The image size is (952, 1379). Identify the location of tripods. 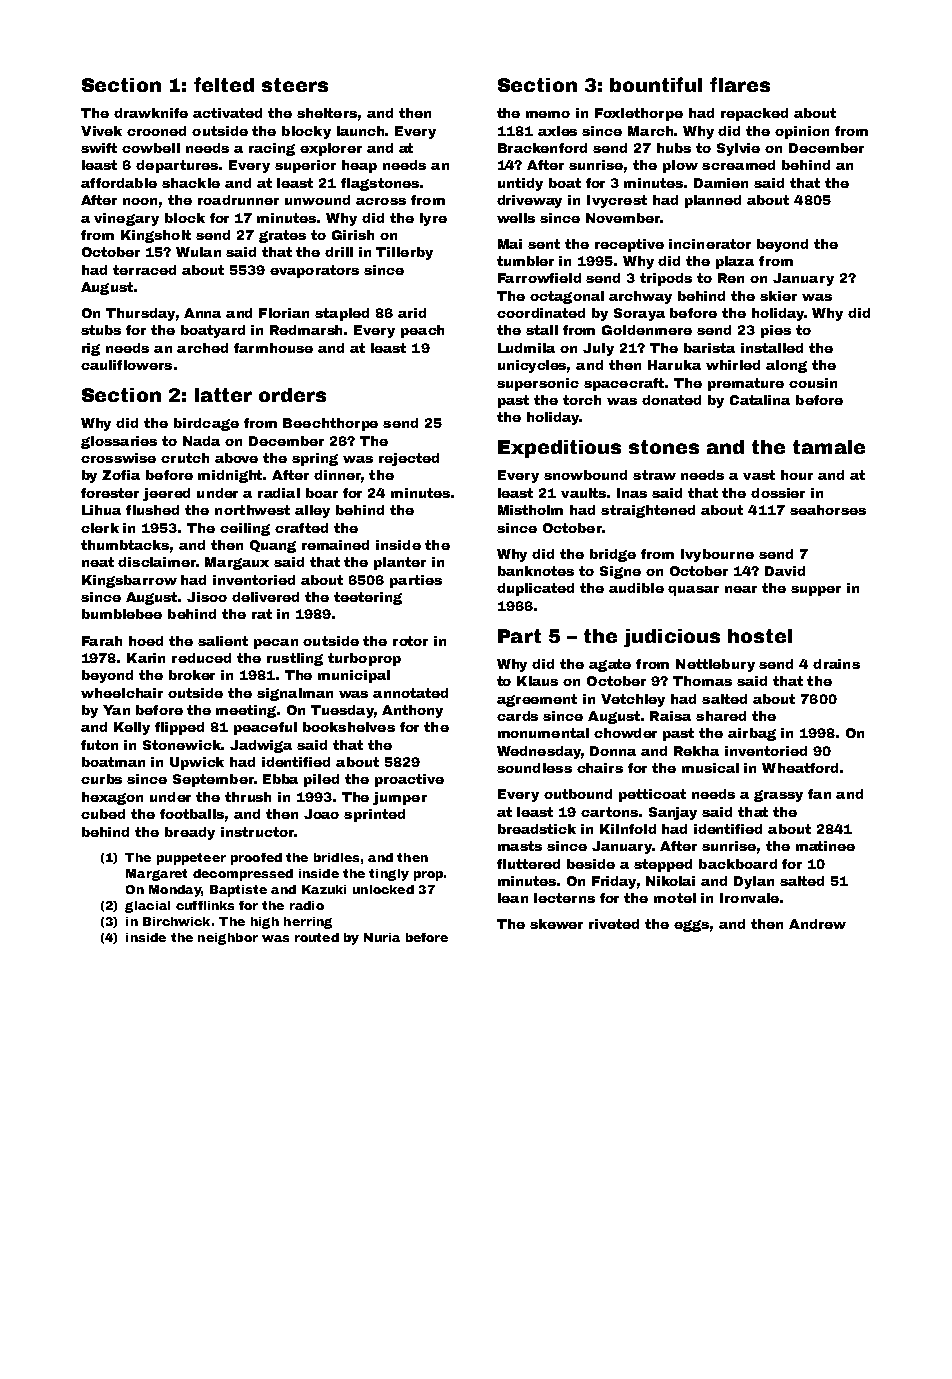
(666, 279).
